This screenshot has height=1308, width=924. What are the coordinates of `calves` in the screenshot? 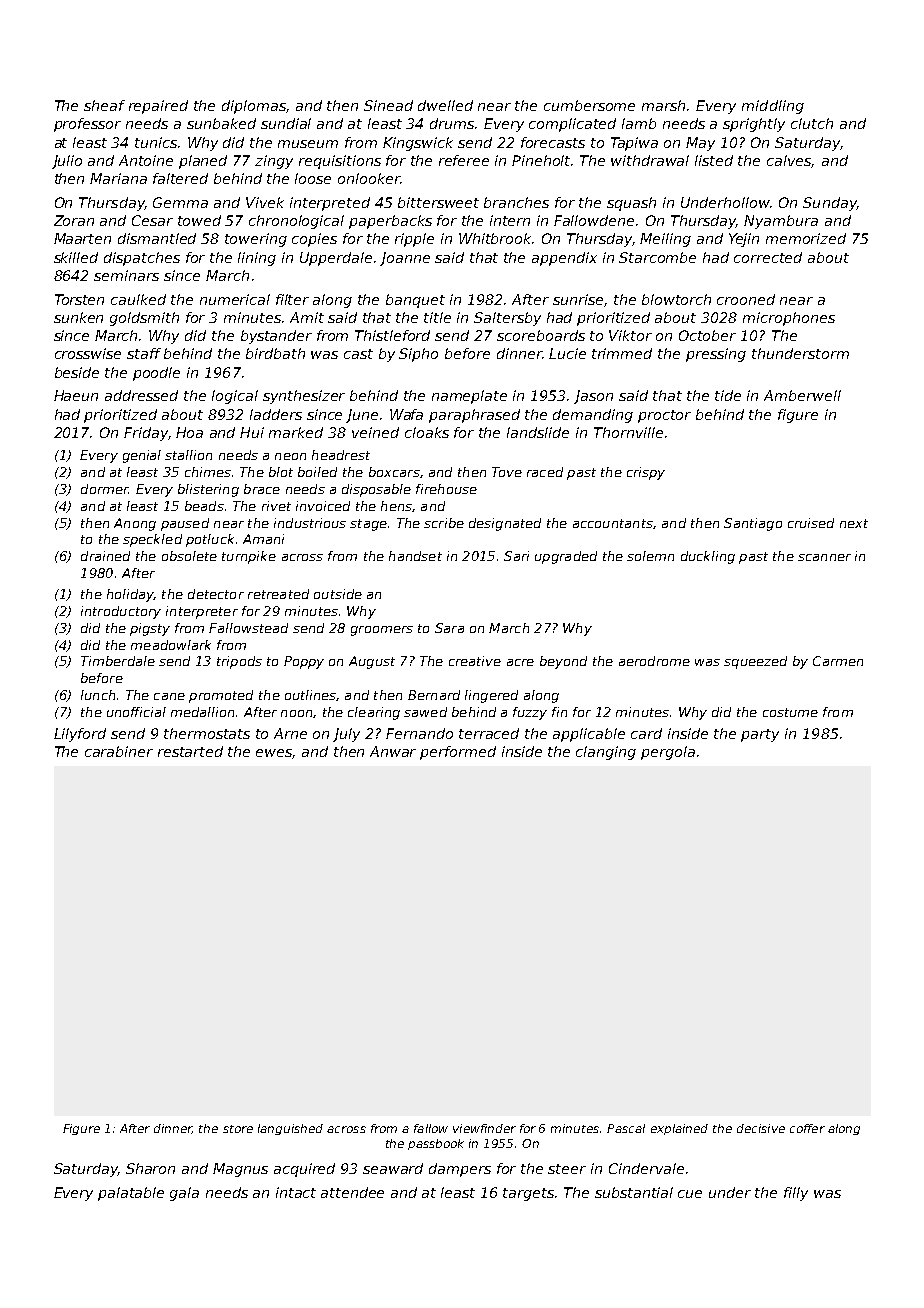 It's located at (789, 161).
